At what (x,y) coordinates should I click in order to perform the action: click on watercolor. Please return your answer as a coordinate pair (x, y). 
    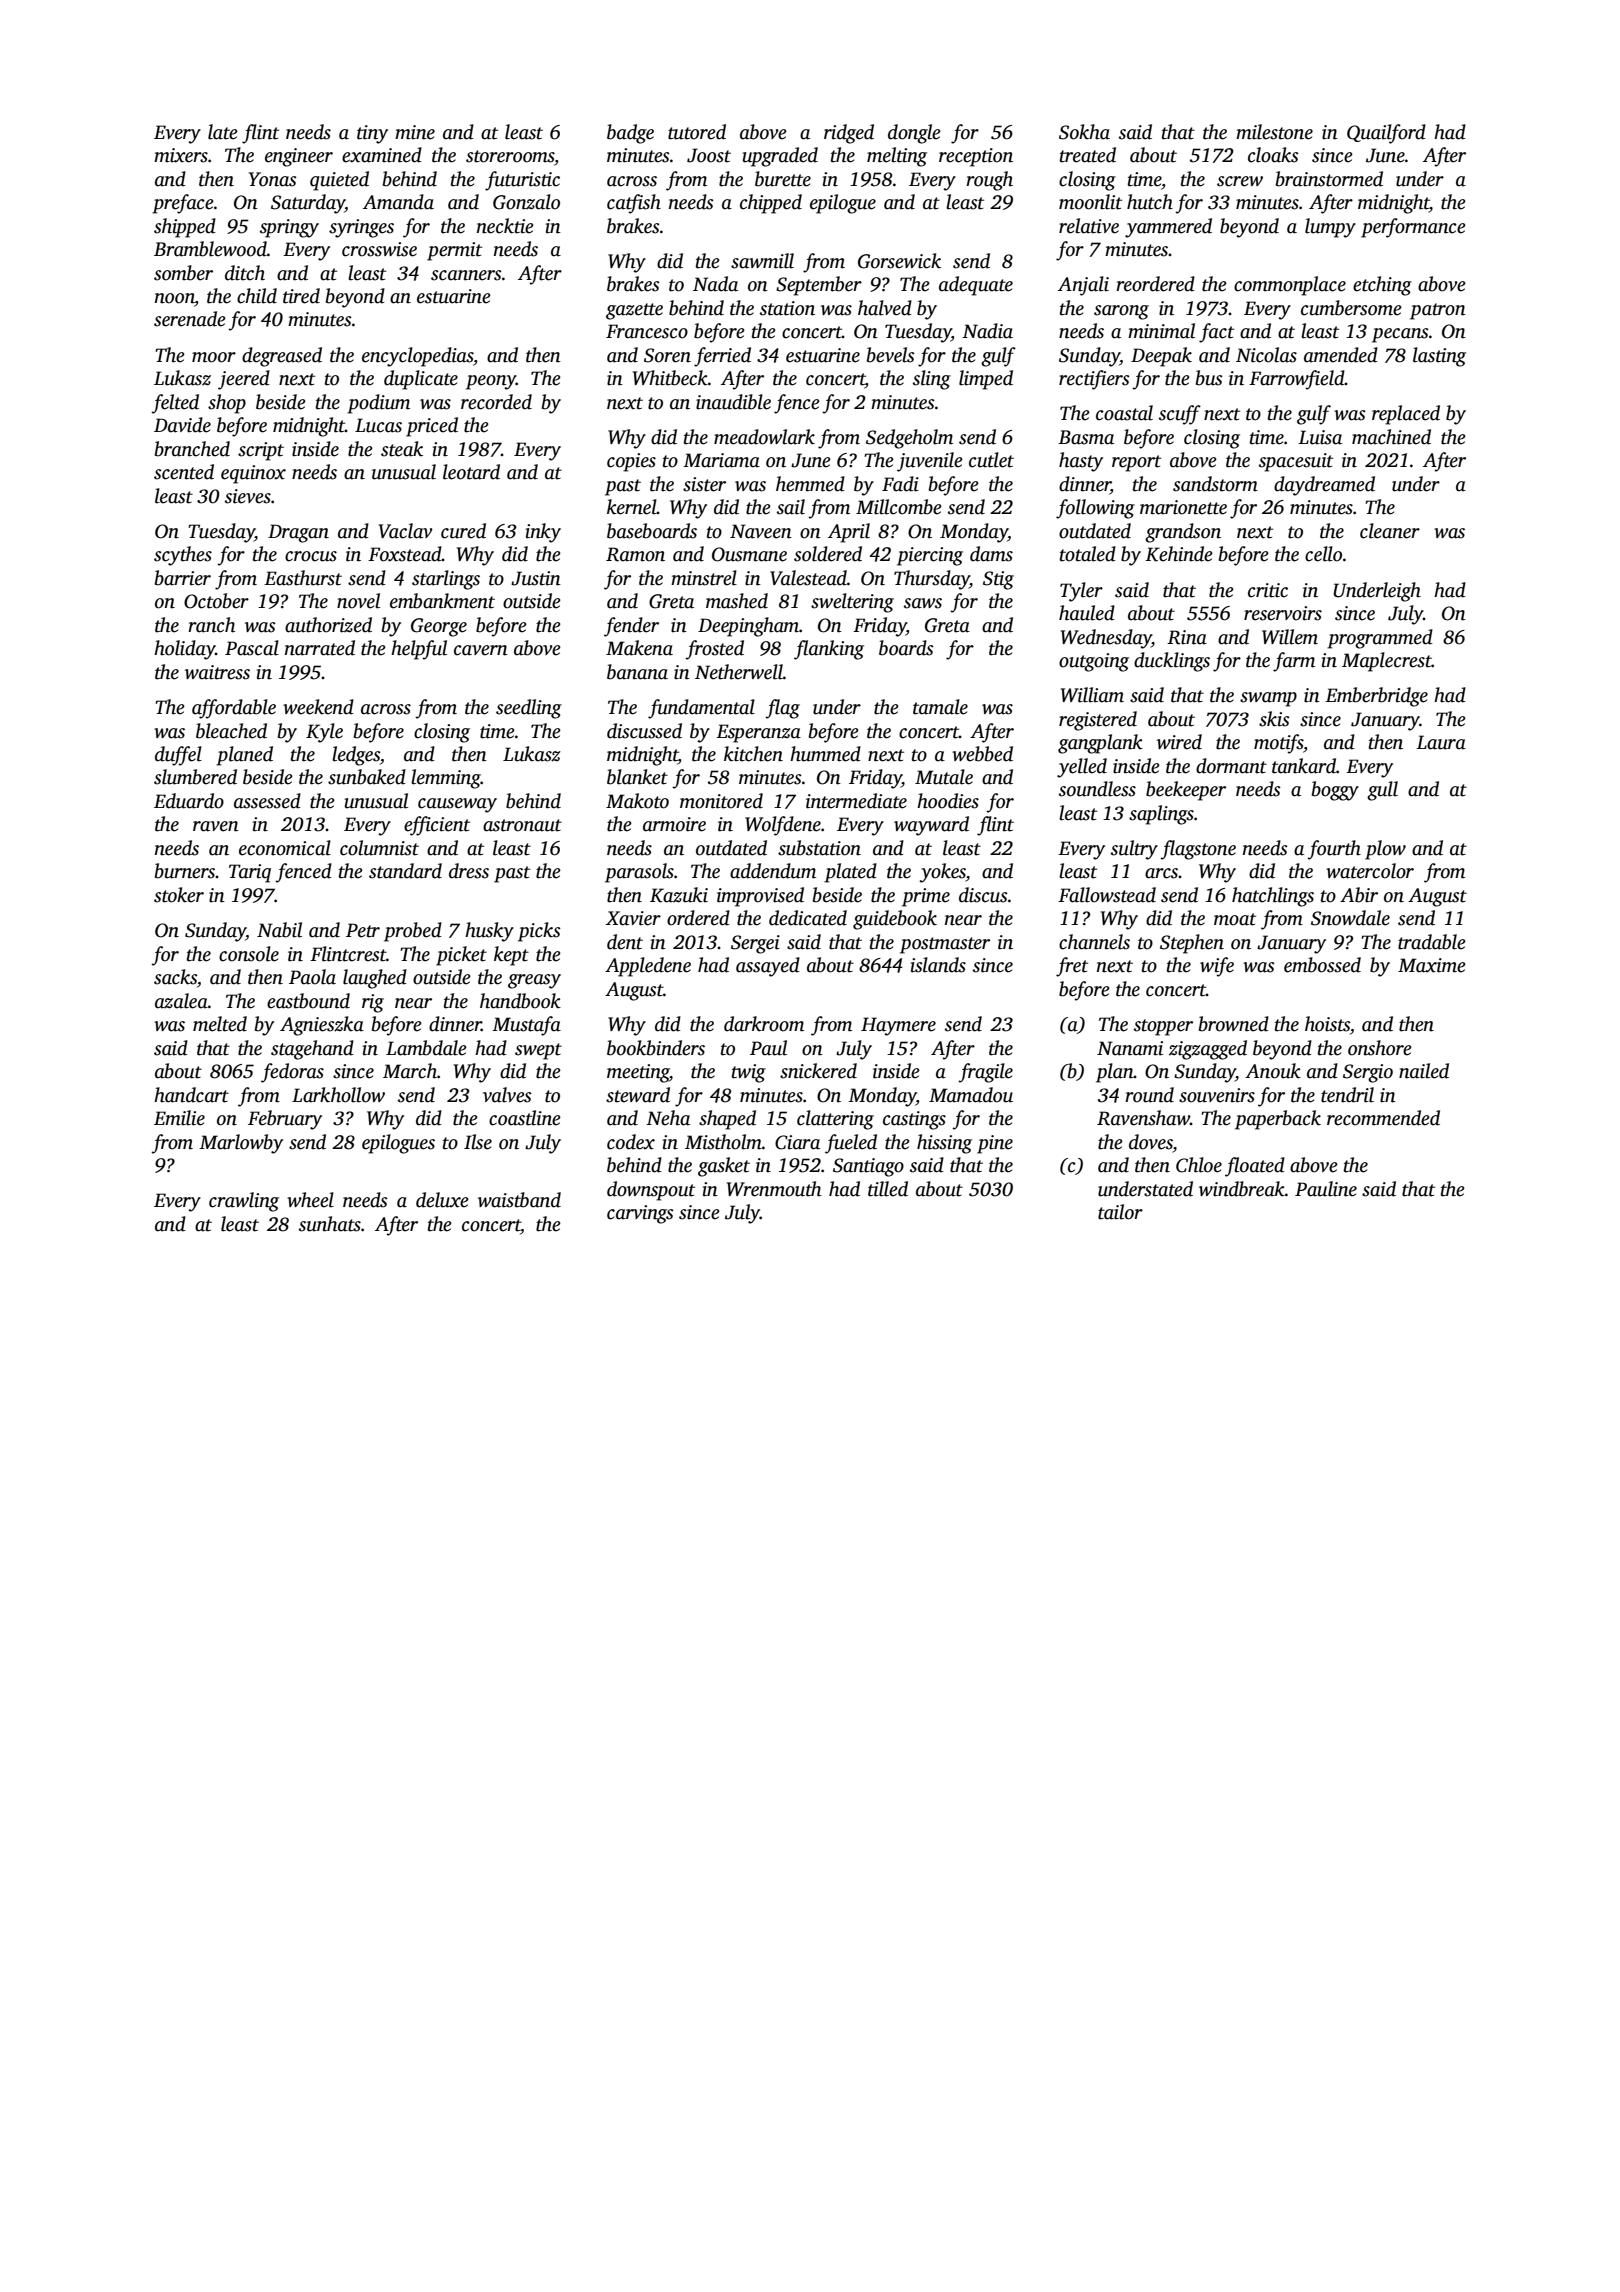
    Looking at the image, I should click on (1370, 871).
